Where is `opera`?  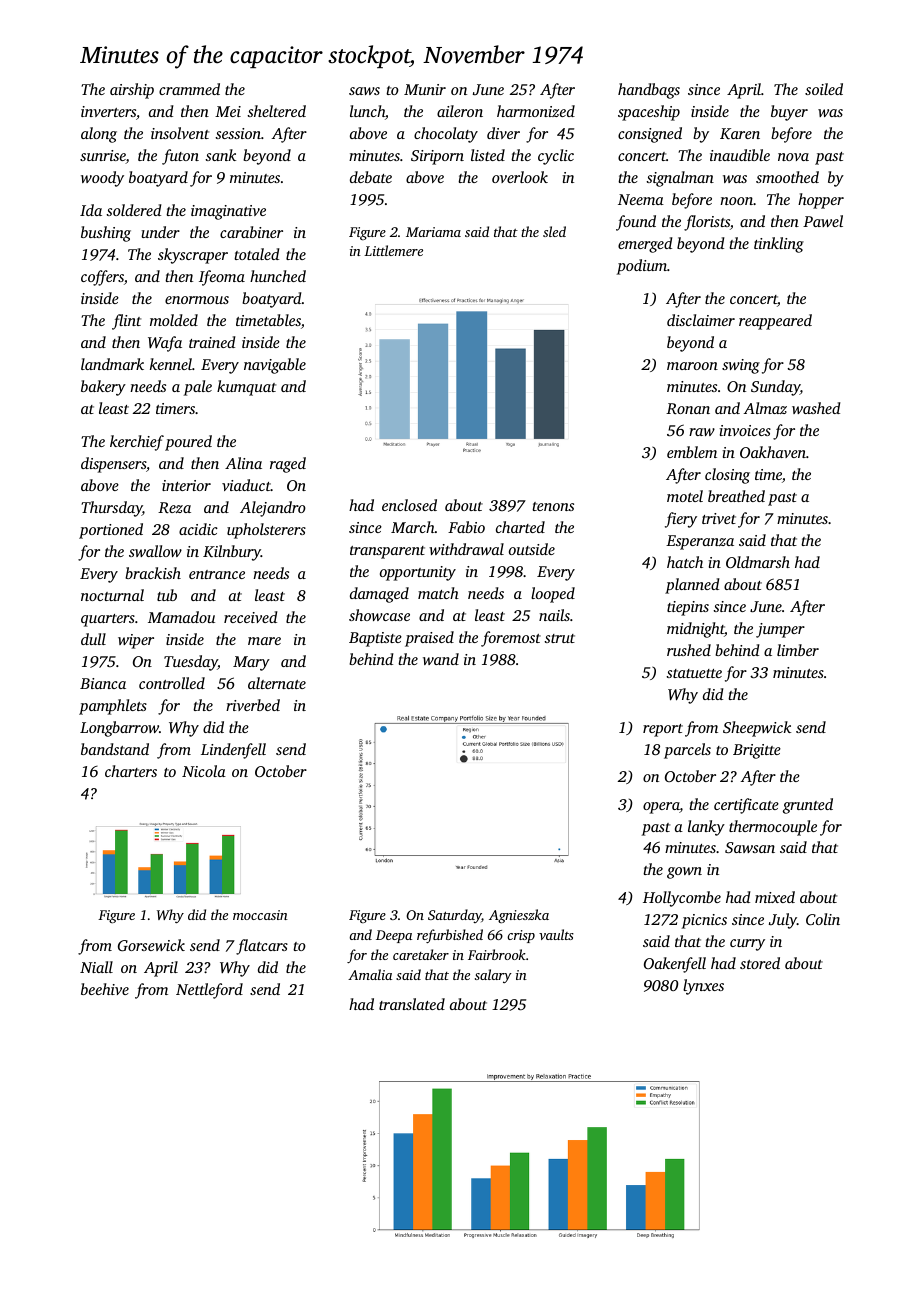 opera is located at coordinates (661, 808).
